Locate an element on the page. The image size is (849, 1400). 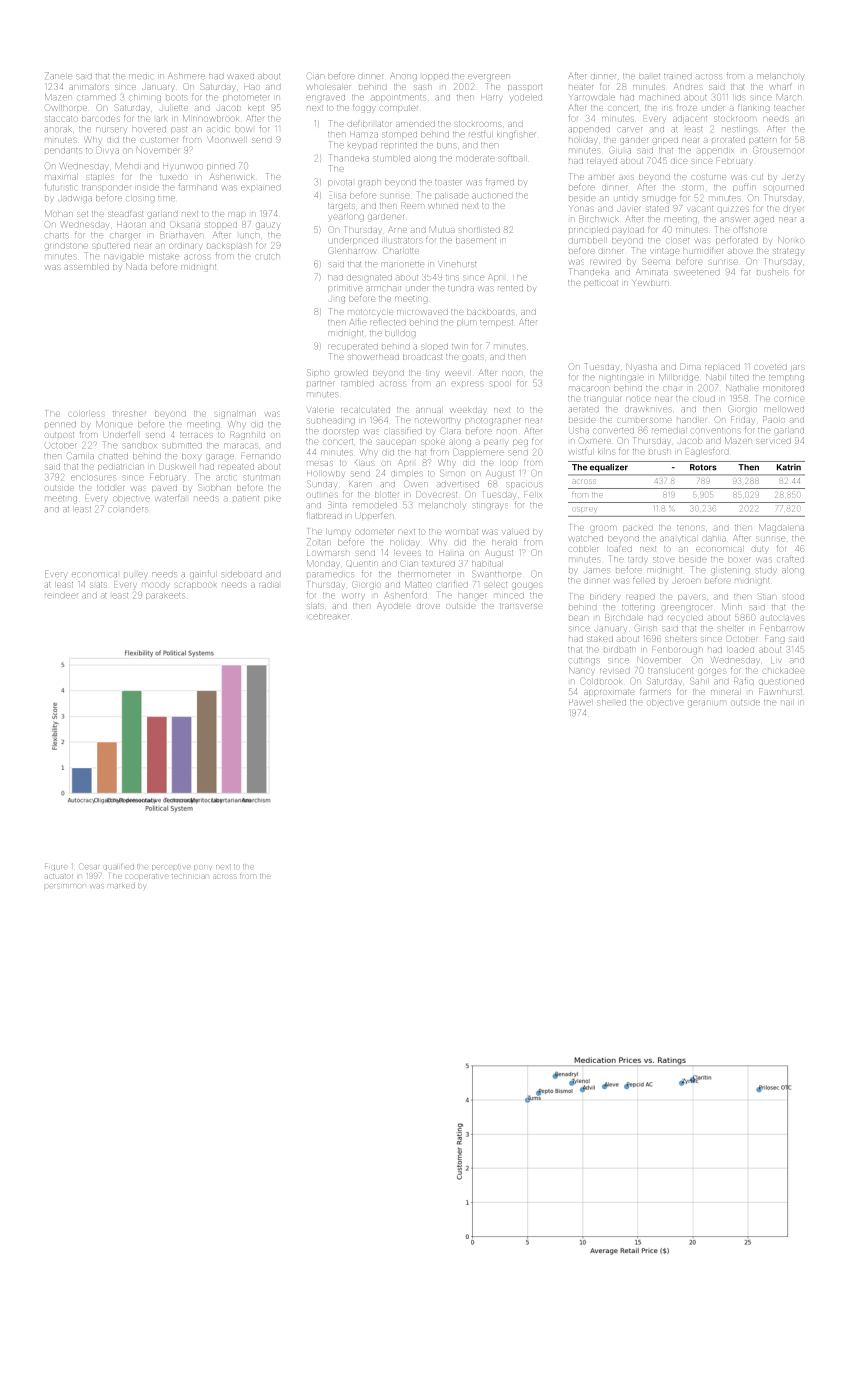
dice is located at coordinates (679, 161).
